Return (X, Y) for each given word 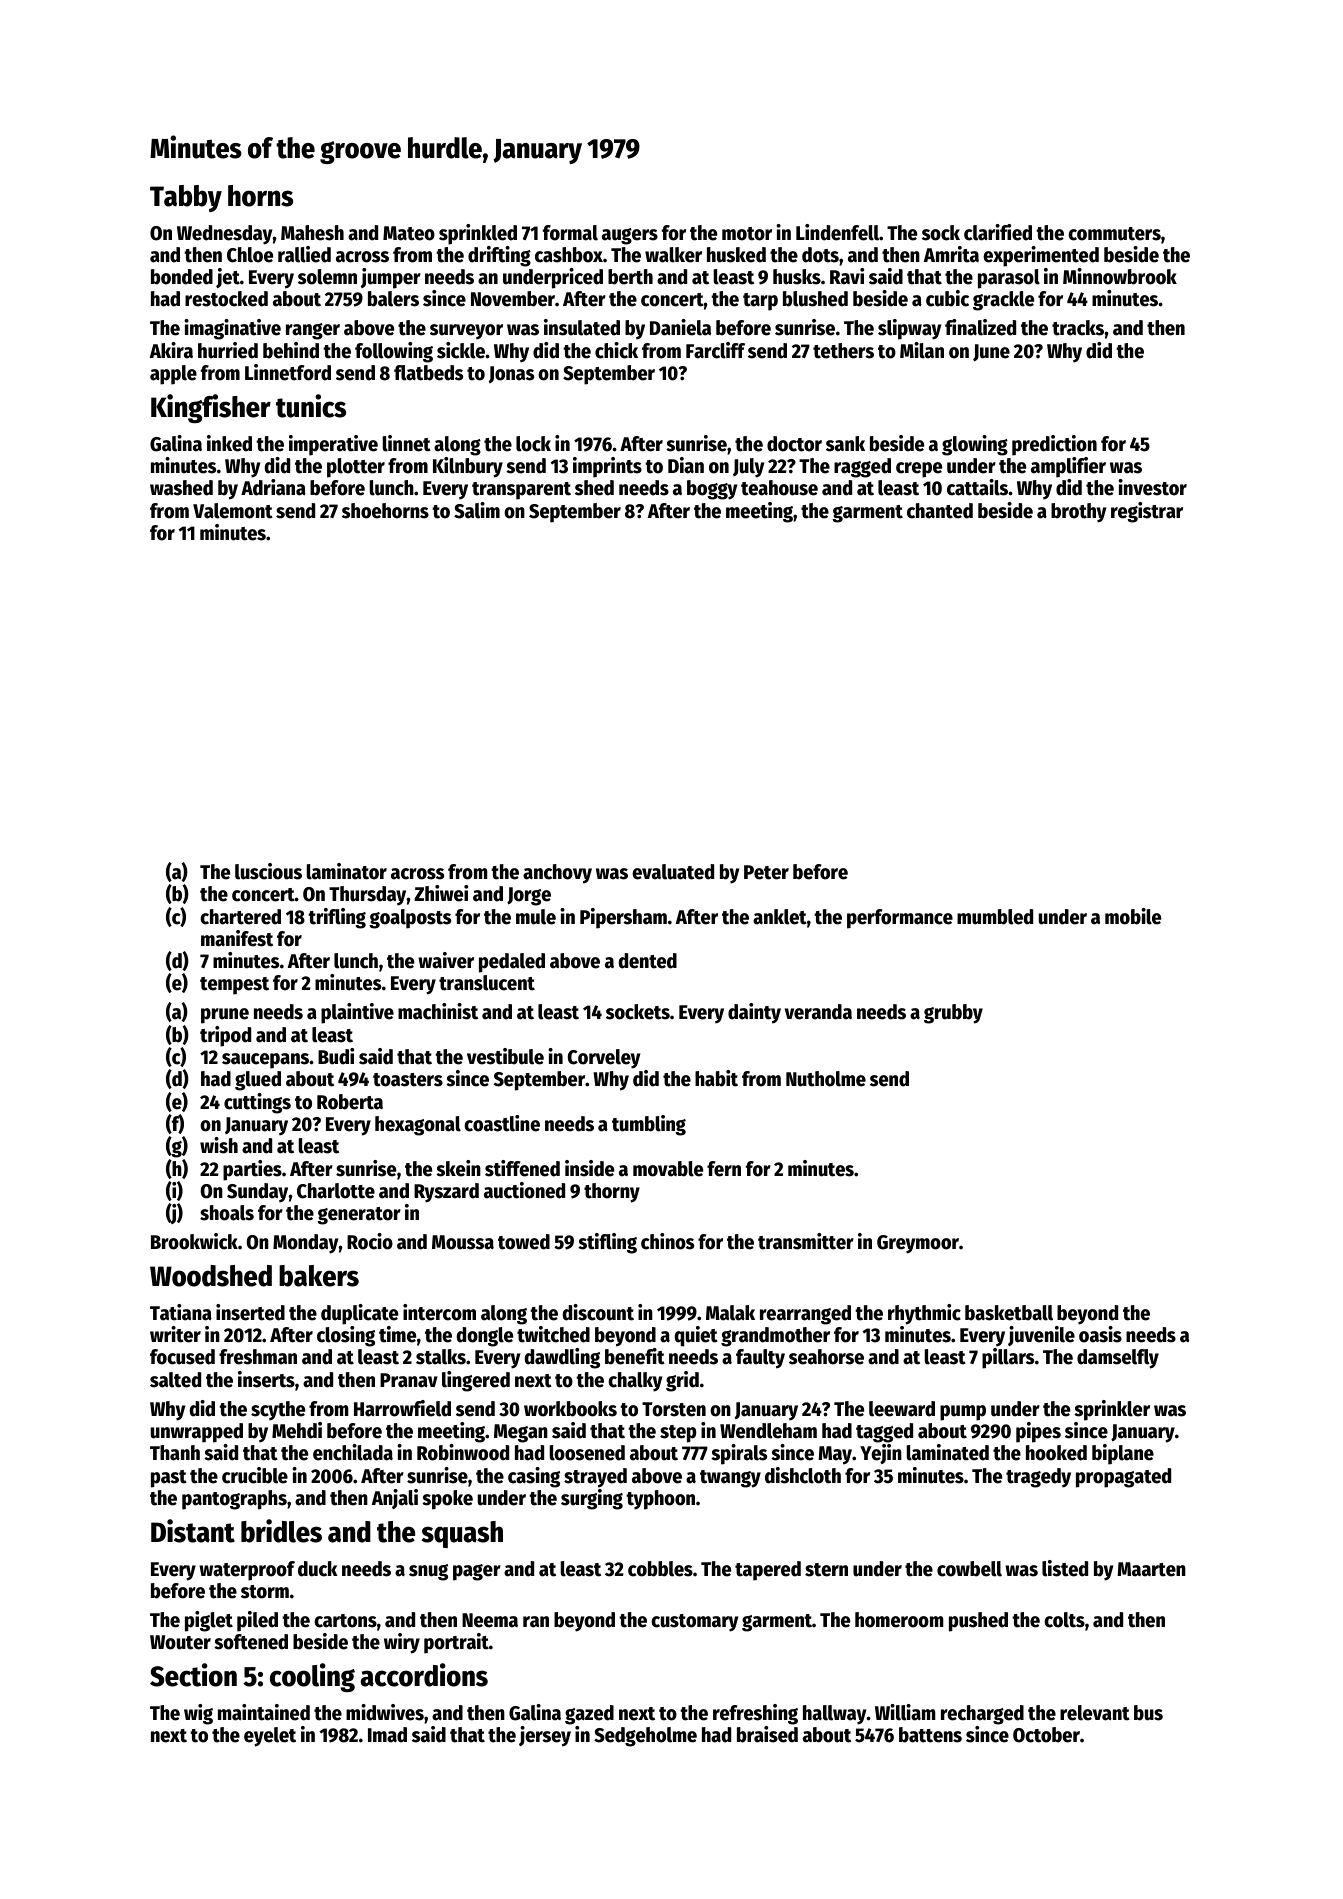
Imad (387, 1735)
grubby (953, 1014)
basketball (1009, 1313)
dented (648, 961)
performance (900, 919)
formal (570, 233)
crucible (255, 1475)
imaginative (232, 329)
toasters (408, 1080)
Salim (477, 510)
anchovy (557, 874)
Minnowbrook (1120, 276)
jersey (545, 1736)
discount (598, 1312)
